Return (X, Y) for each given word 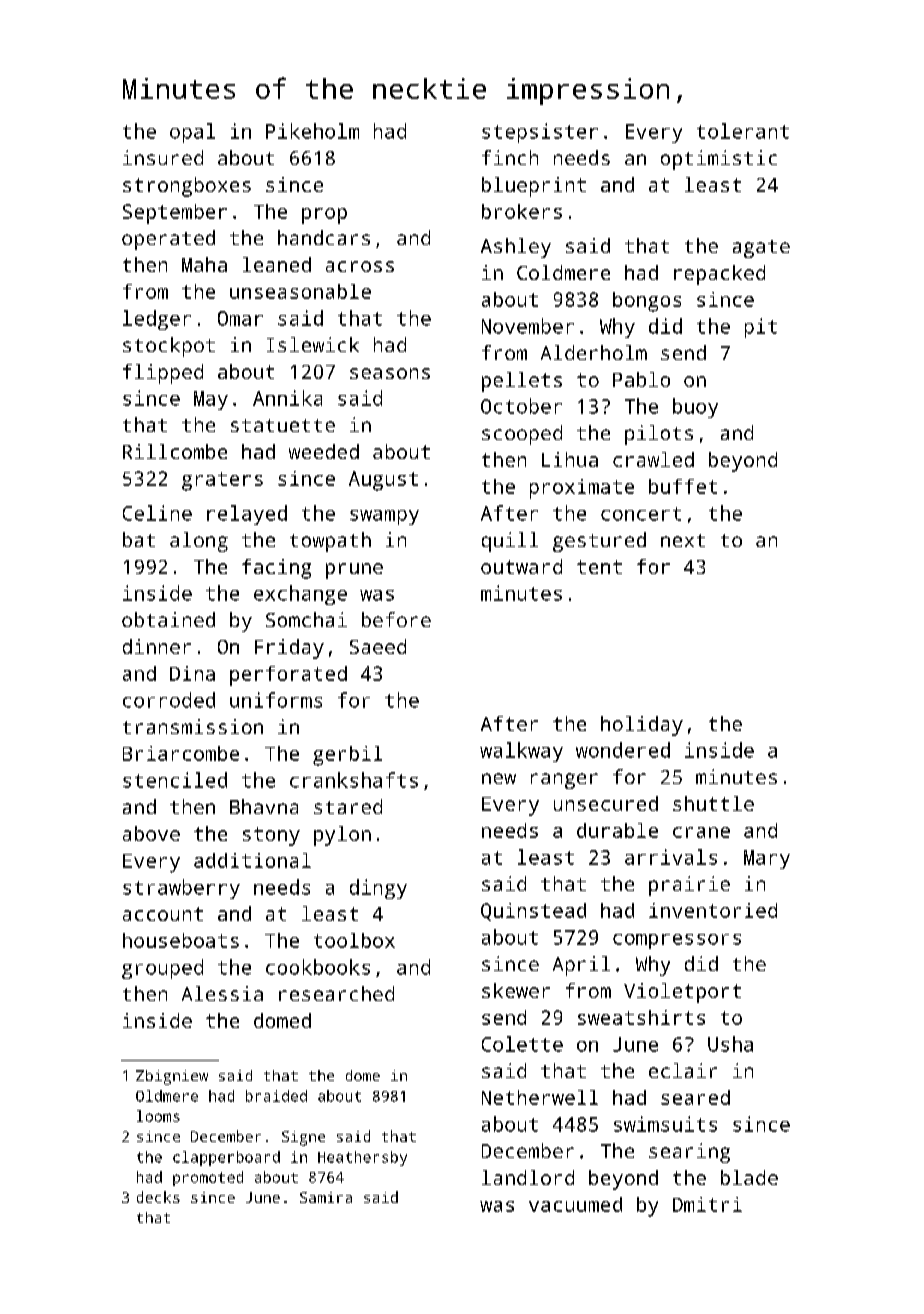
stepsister (540, 133)
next (683, 540)
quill (510, 542)
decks (158, 1197)
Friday (289, 649)
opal (192, 133)
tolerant (743, 131)
